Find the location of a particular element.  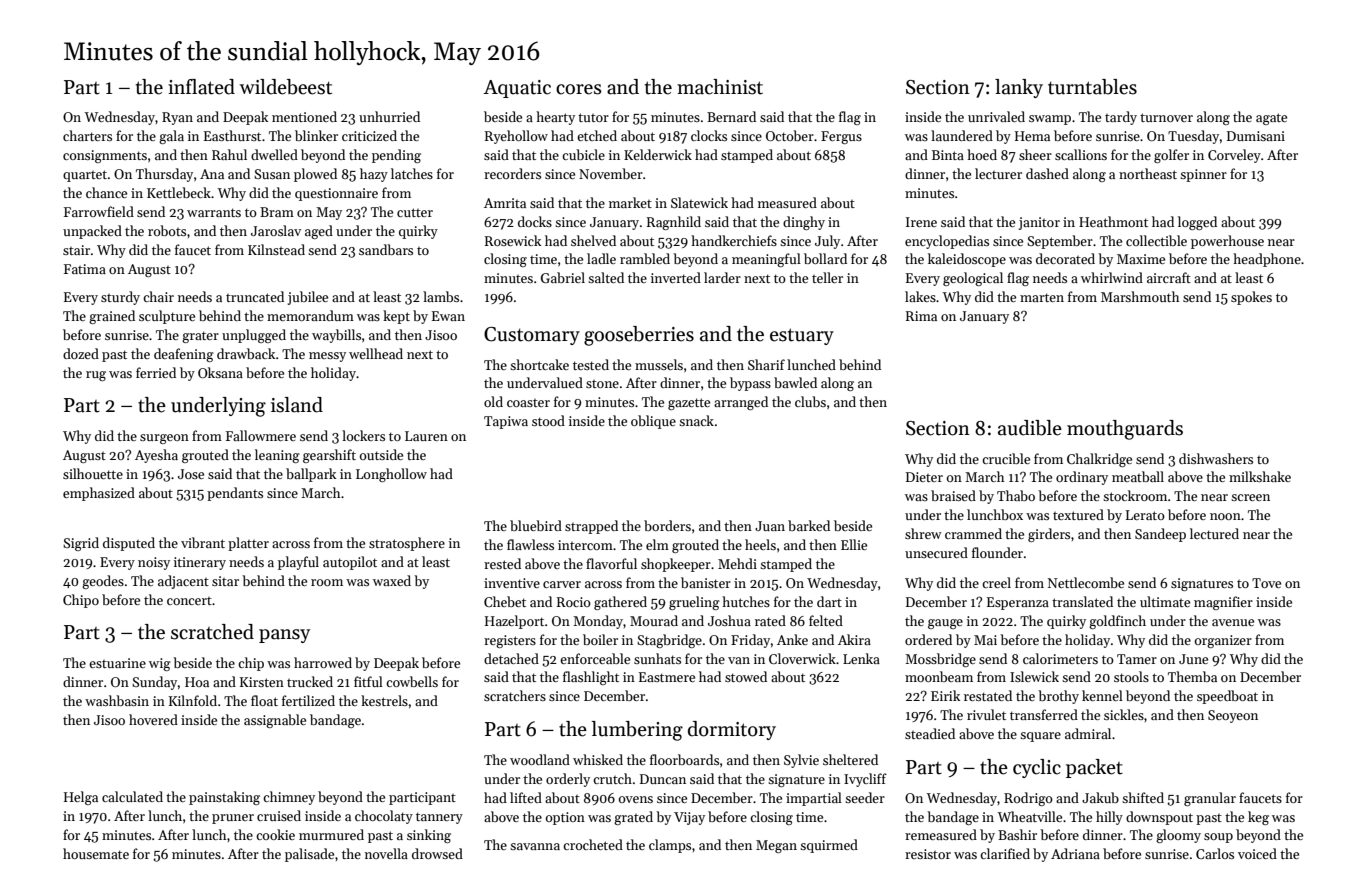

borders is located at coordinates (667, 525).
